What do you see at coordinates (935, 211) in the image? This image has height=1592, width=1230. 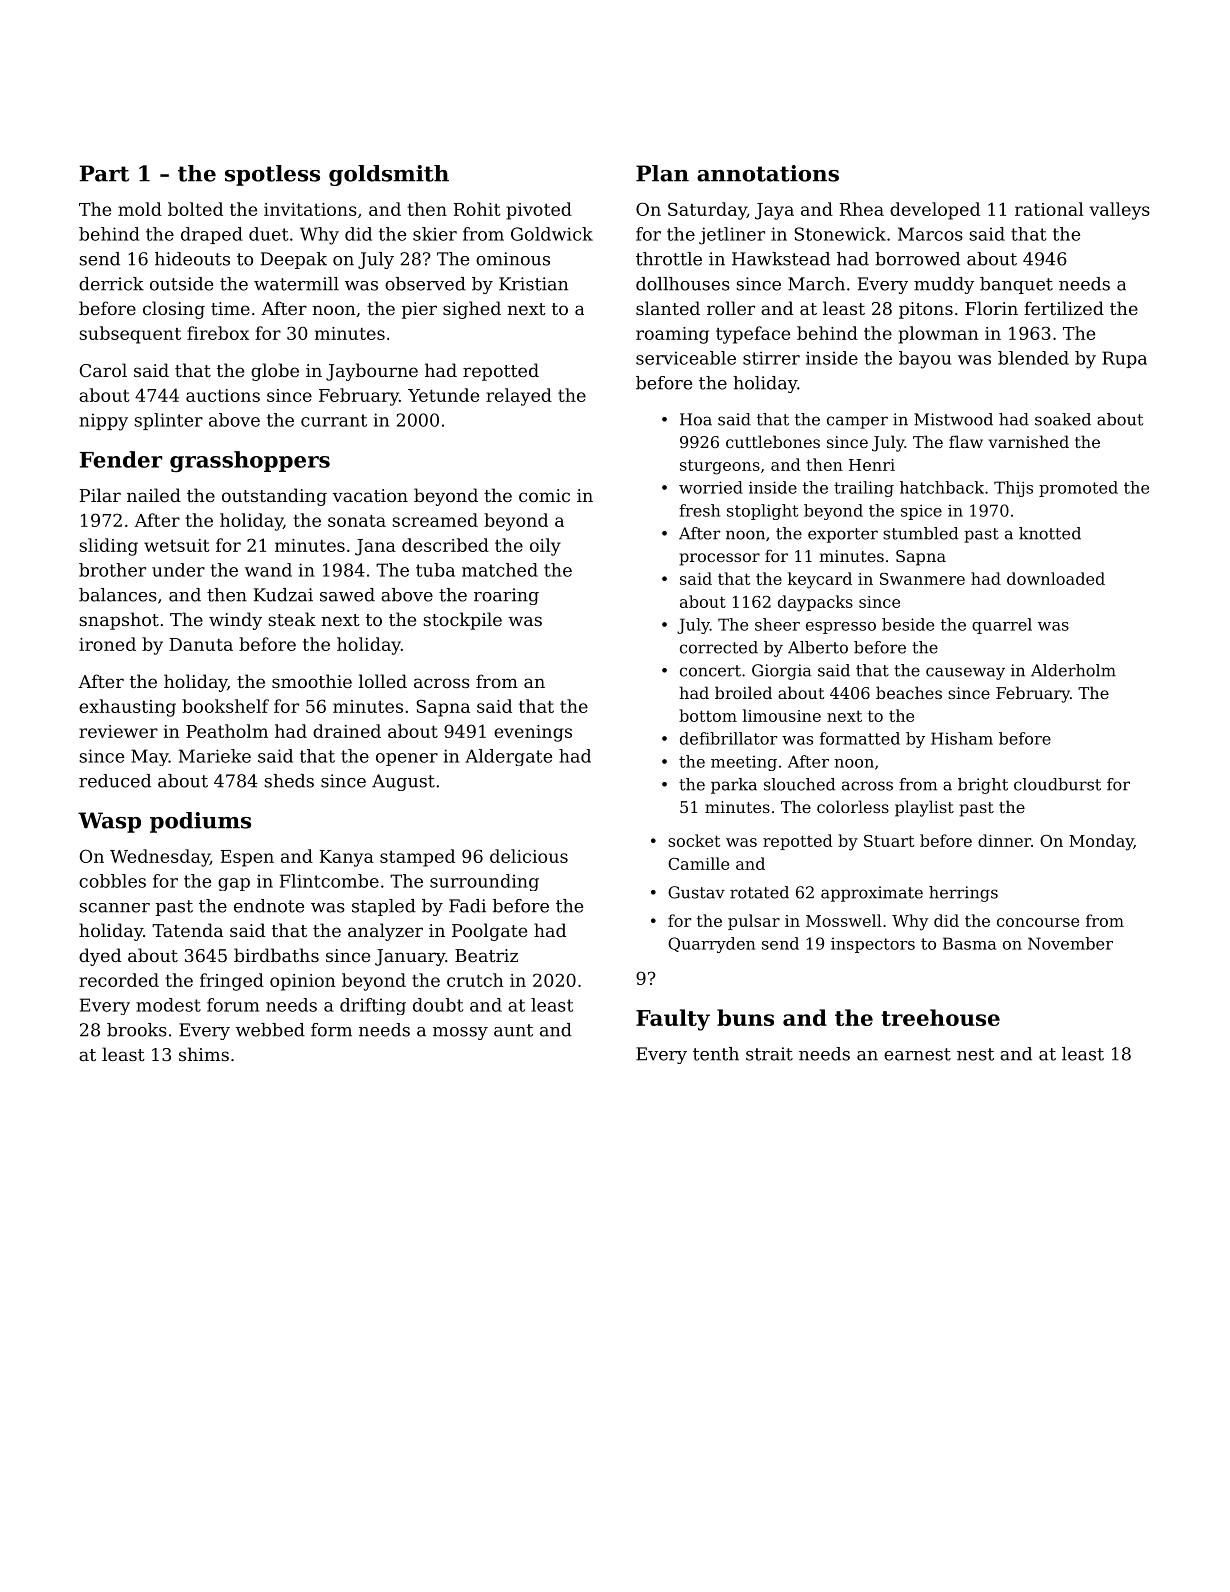 I see `developed` at bounding box center [935, 211].
